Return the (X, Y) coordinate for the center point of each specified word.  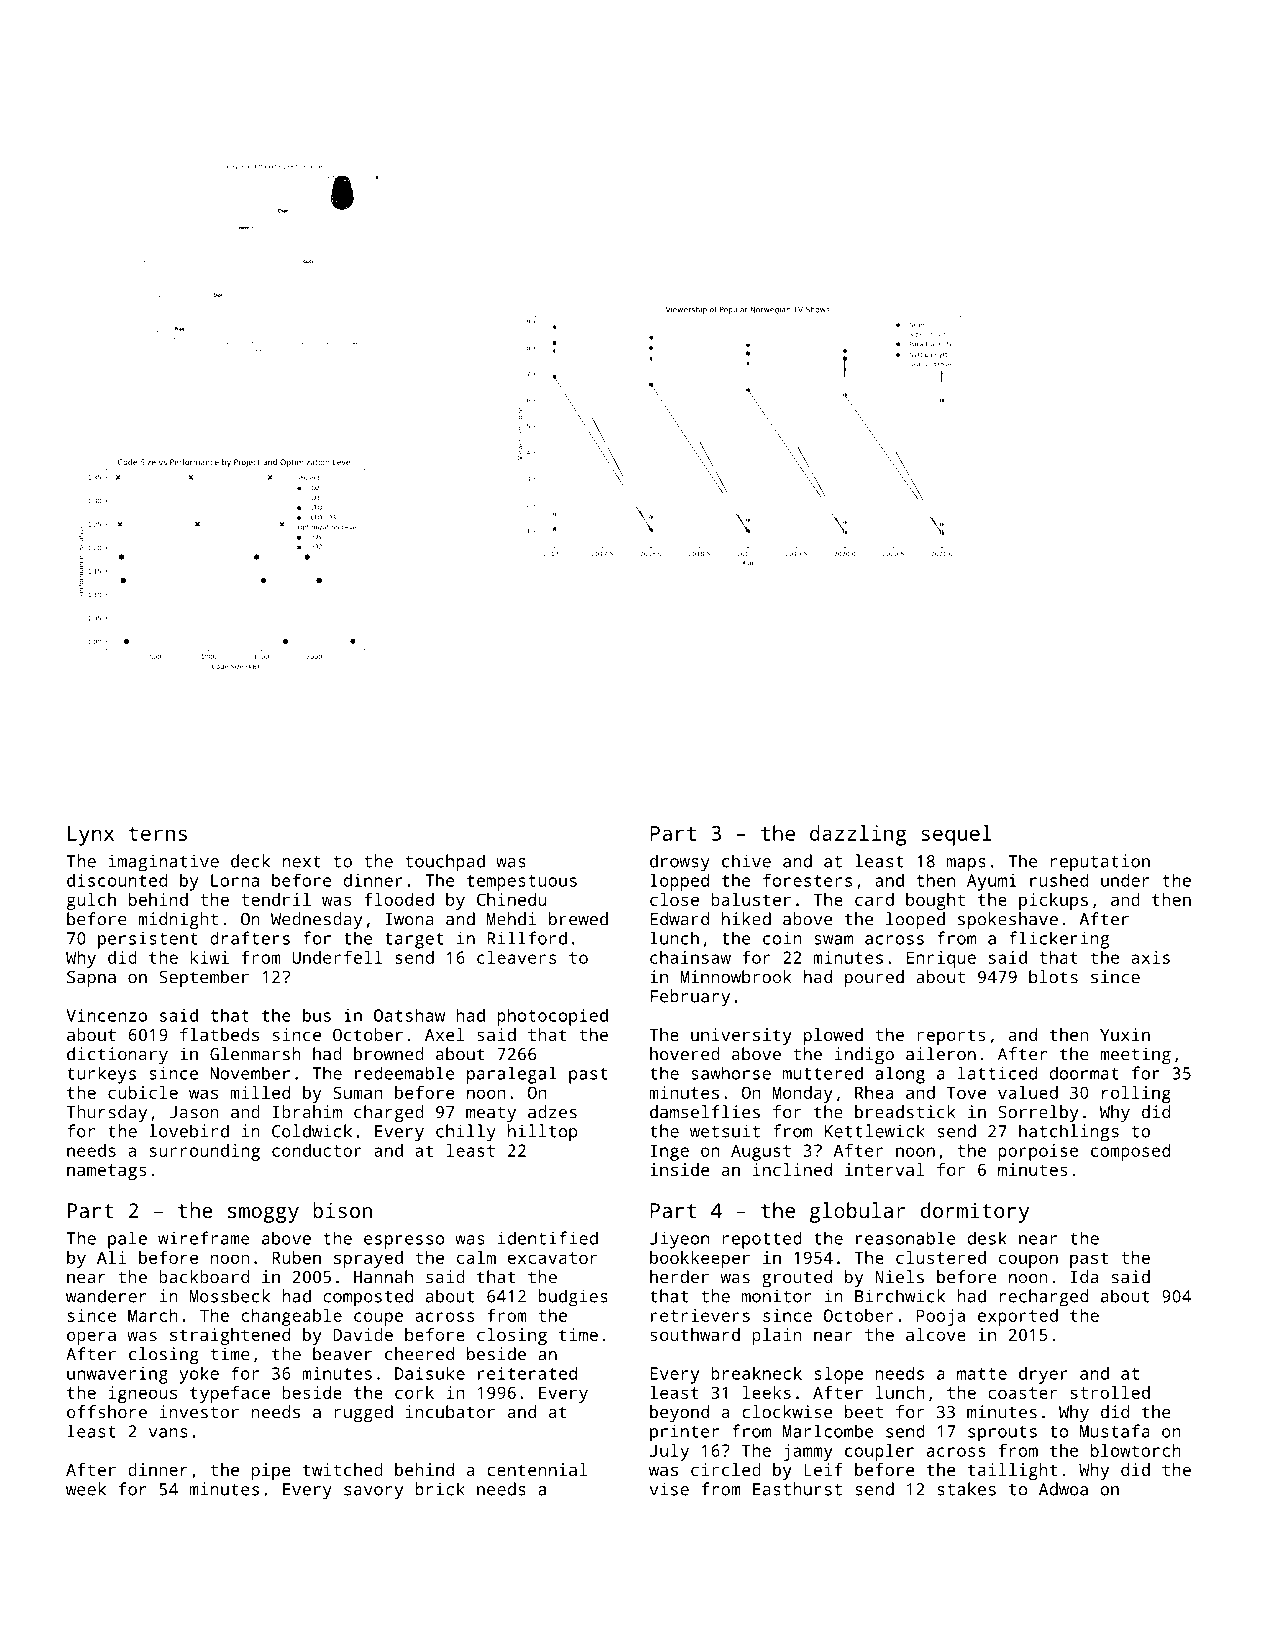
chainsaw (690, 957)
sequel (956, 835)
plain (777, 1336)
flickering (1059, 940)
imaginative (164, 863)
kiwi (210, 957)
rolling (1136, 1094)
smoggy (263, 1215)
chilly (466, 1133)
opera (91, 1338)
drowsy (680, 863)
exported (1018, 1317)
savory (373, 1493)
